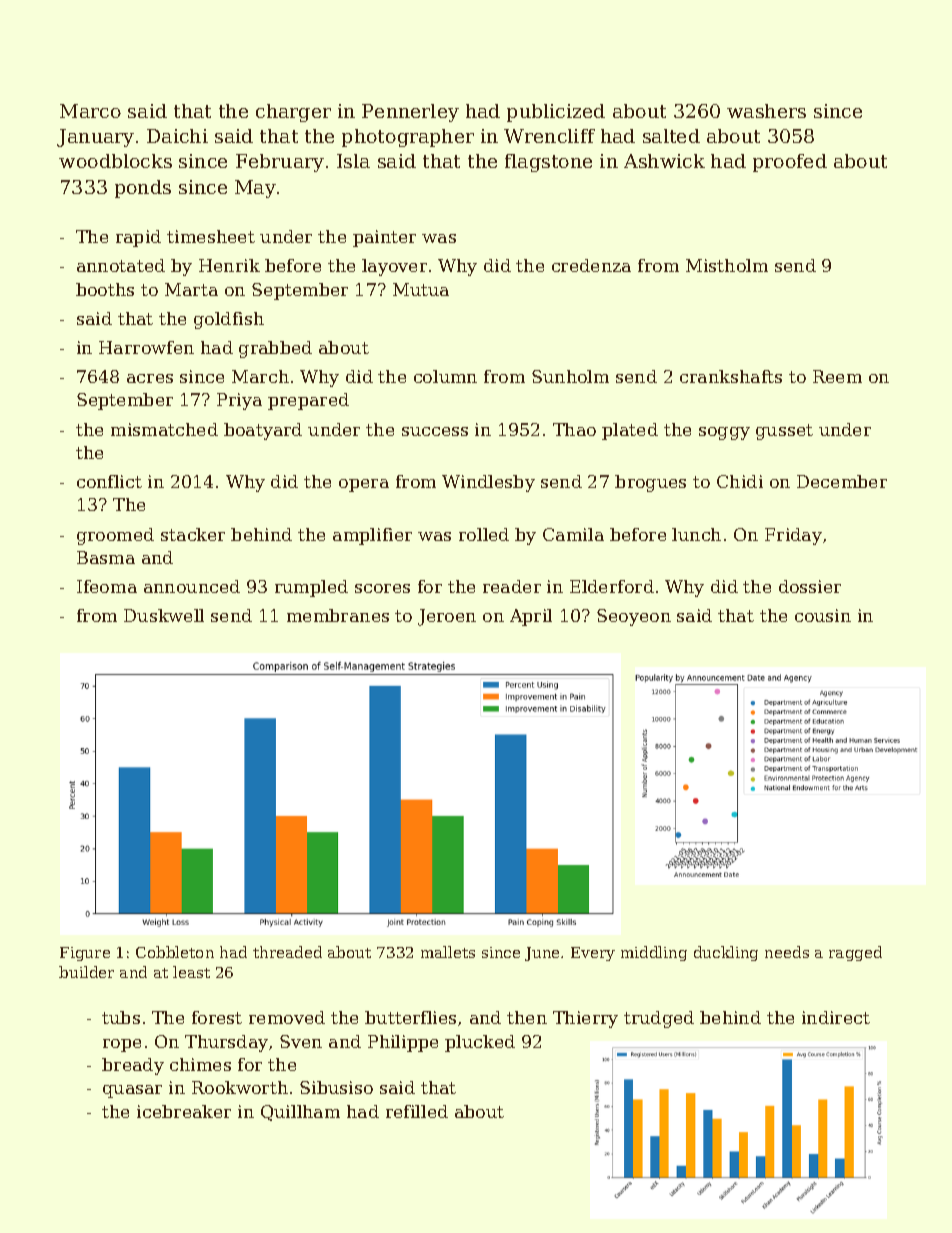 The height and width of the screenshot is (1233, 952). I want to click on Chidi, so click(740, 481).
